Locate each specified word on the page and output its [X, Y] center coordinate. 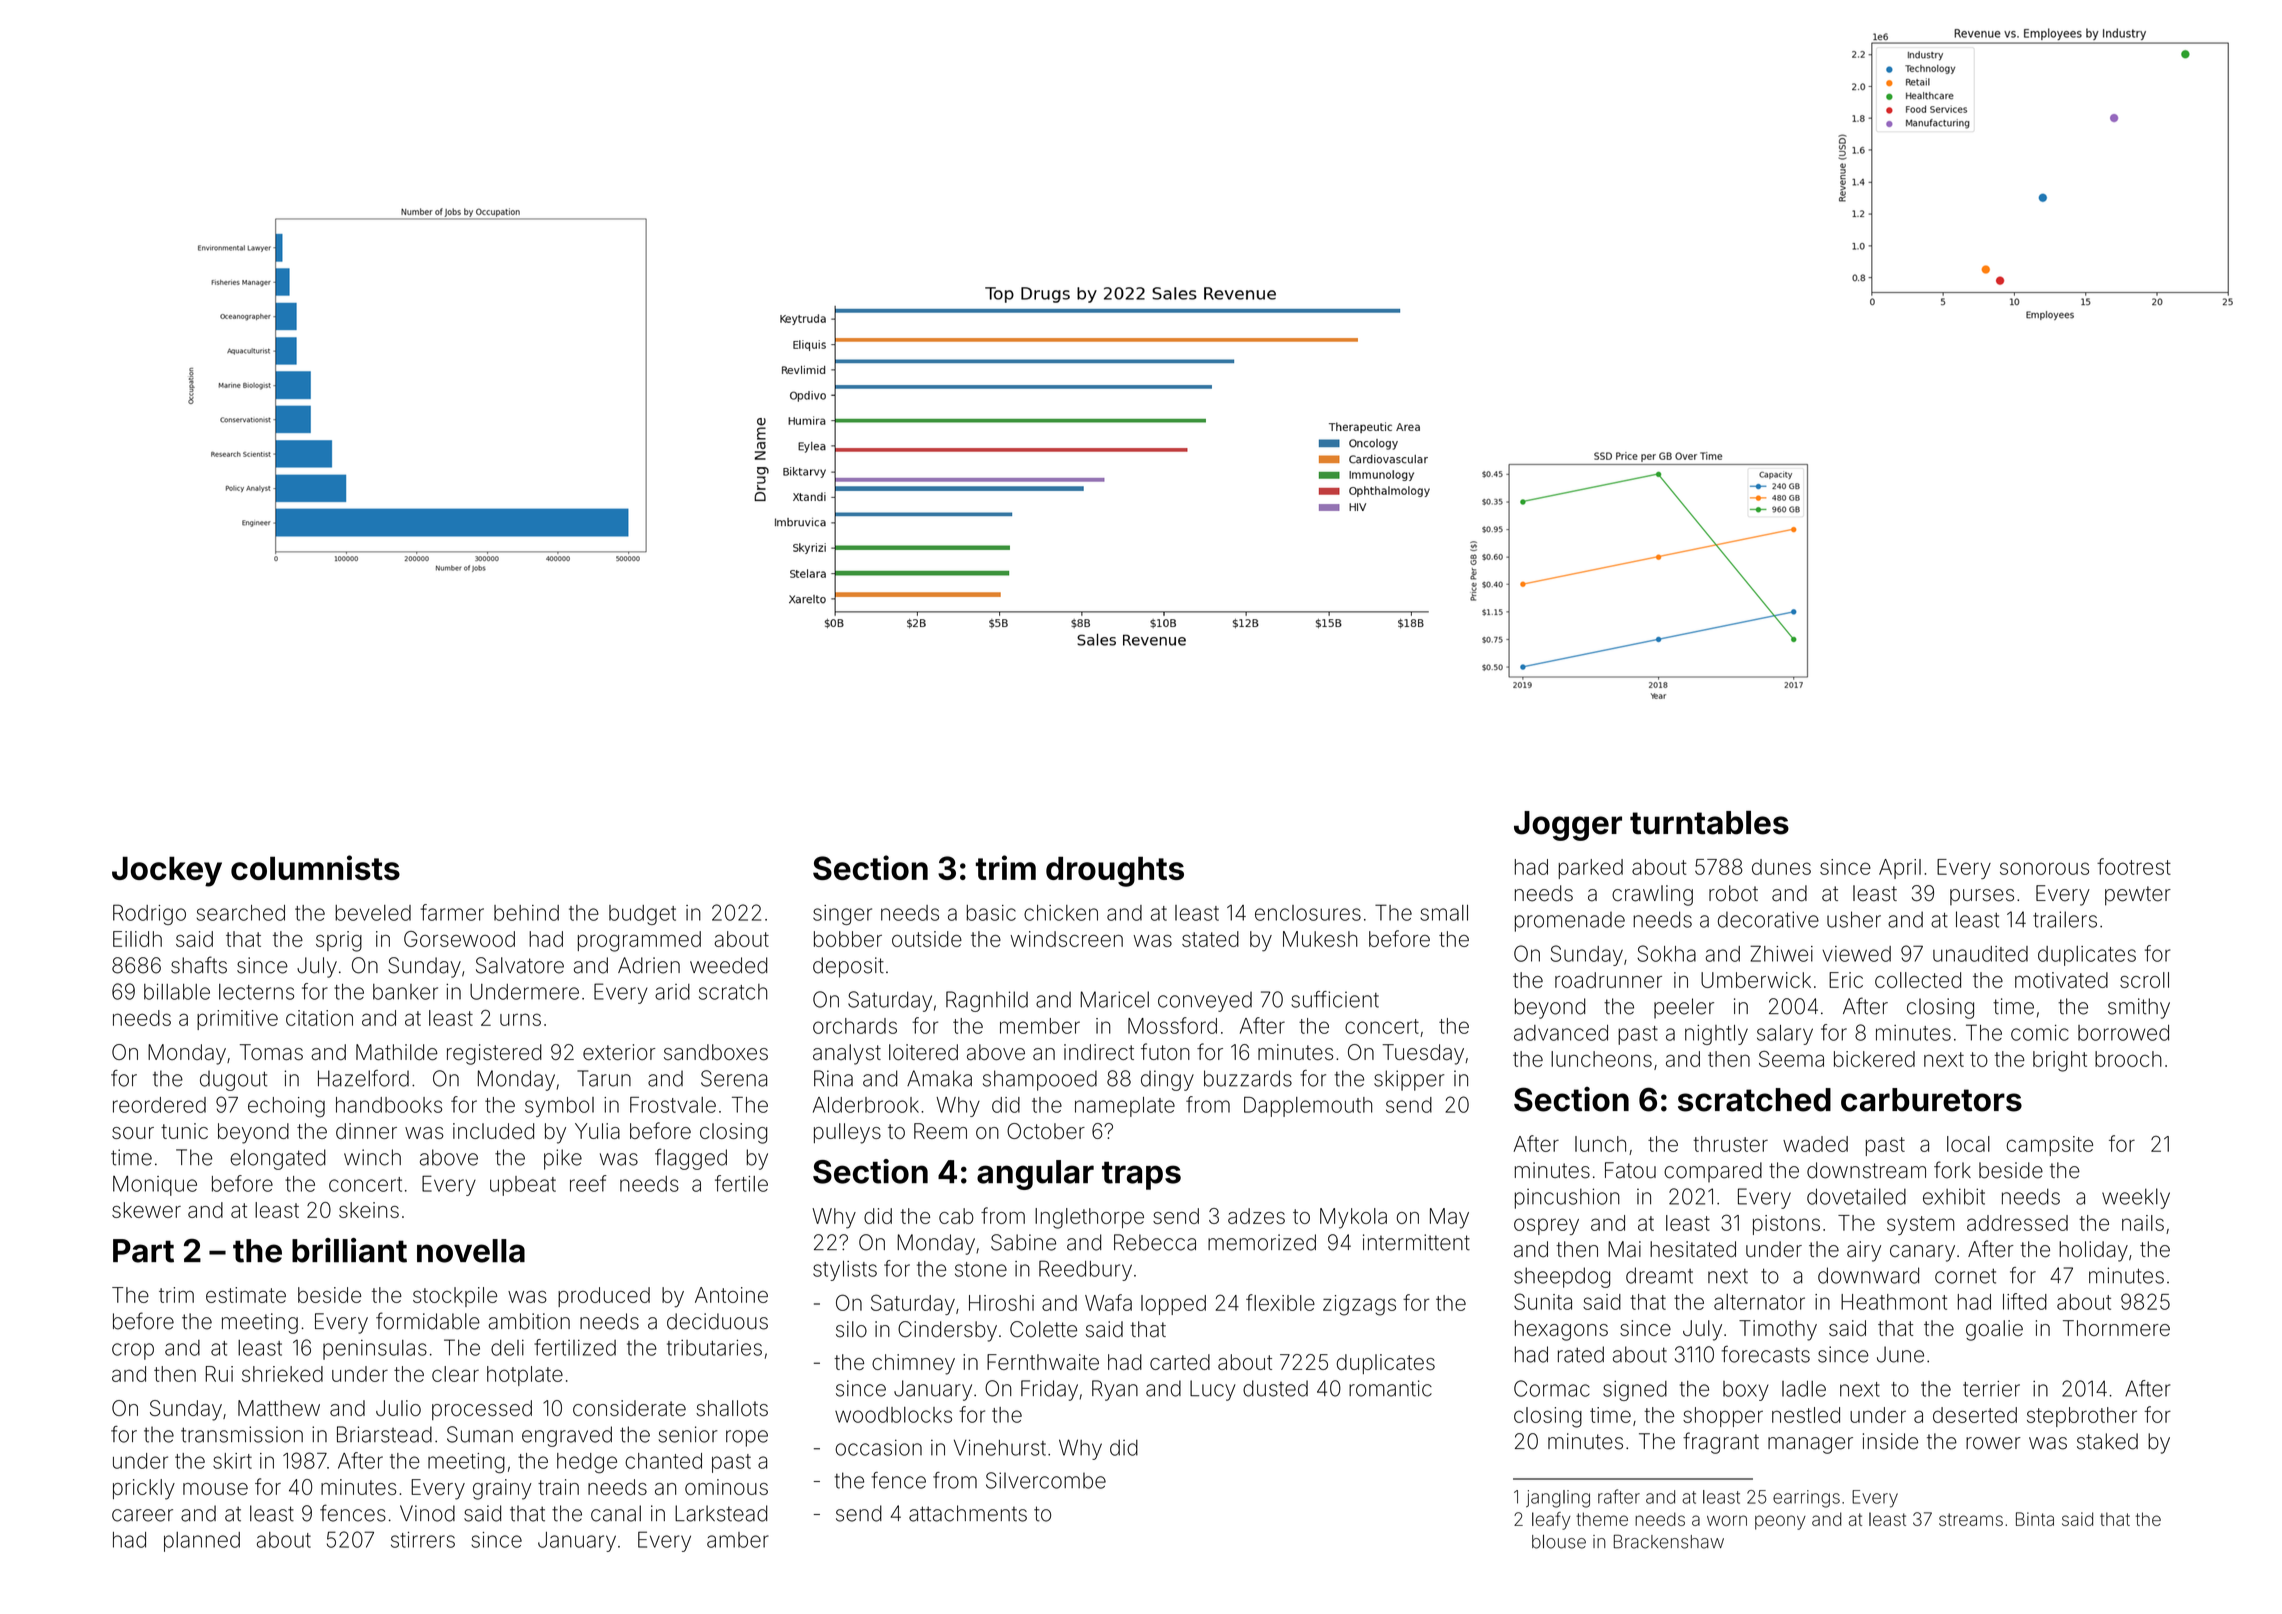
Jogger [1568, 826]
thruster [1730, 1144]
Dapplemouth [1308, 1107]
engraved [567, 1436]
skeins [369, 1210]
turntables [1709, 822]
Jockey [167, 871]
